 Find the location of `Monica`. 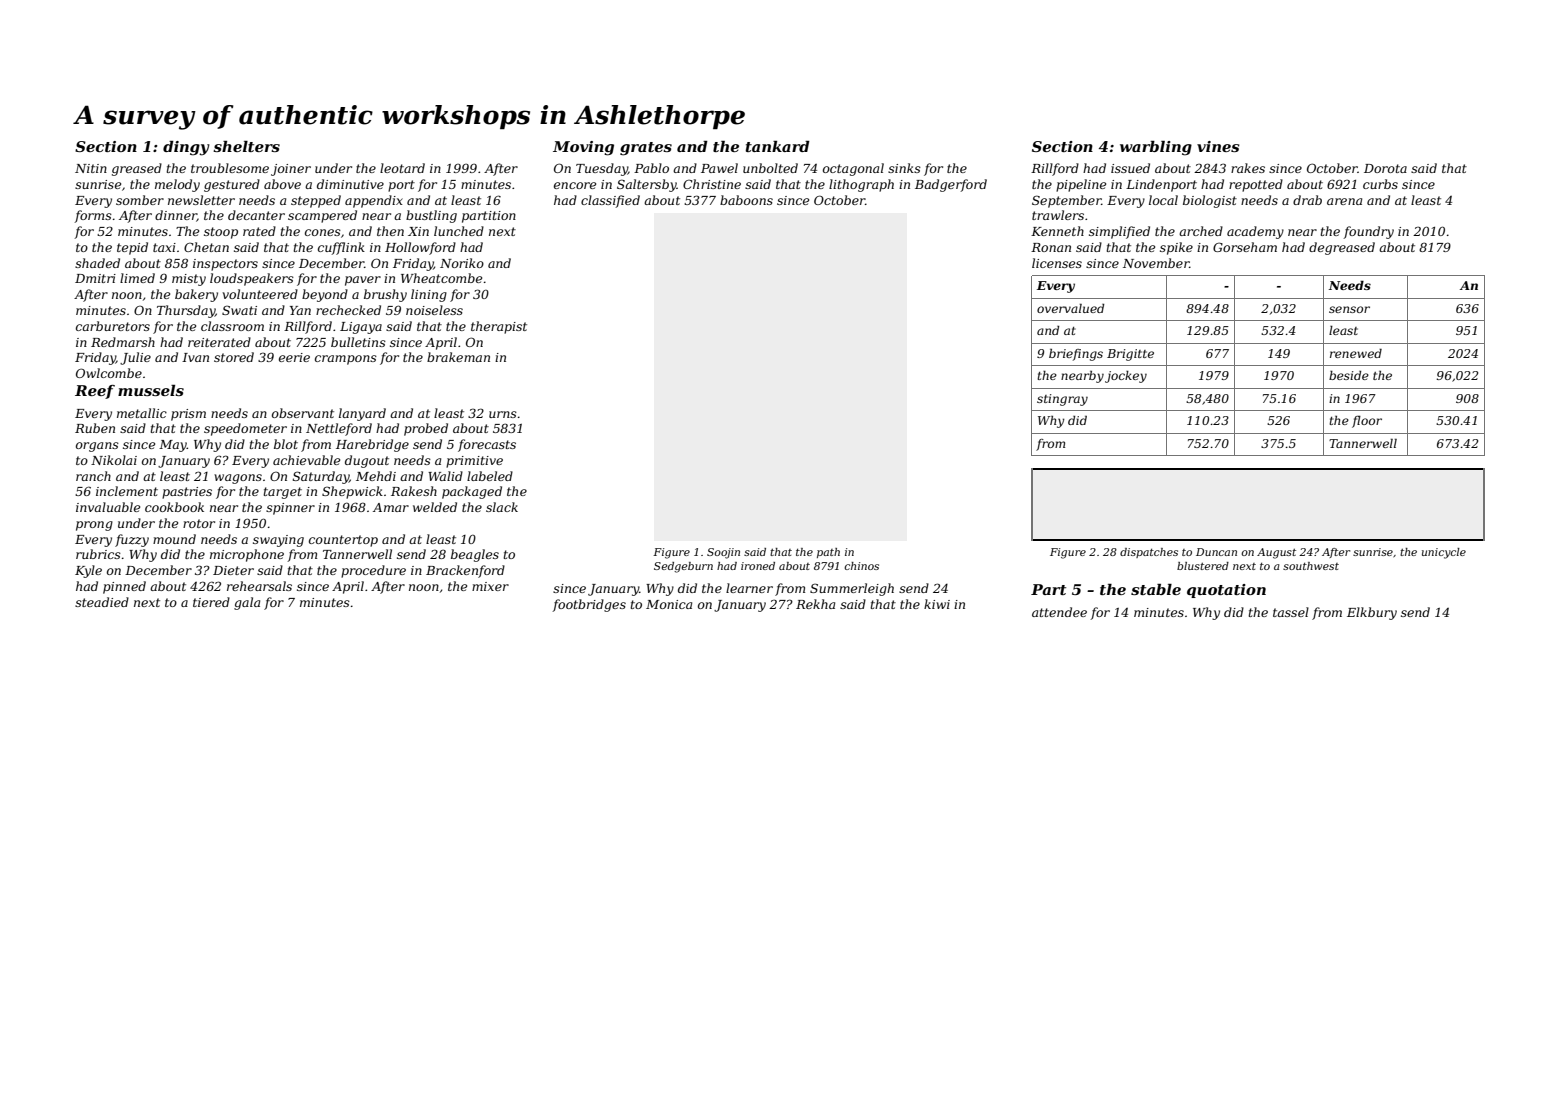

Monica is located at coordinates (669, 604).
